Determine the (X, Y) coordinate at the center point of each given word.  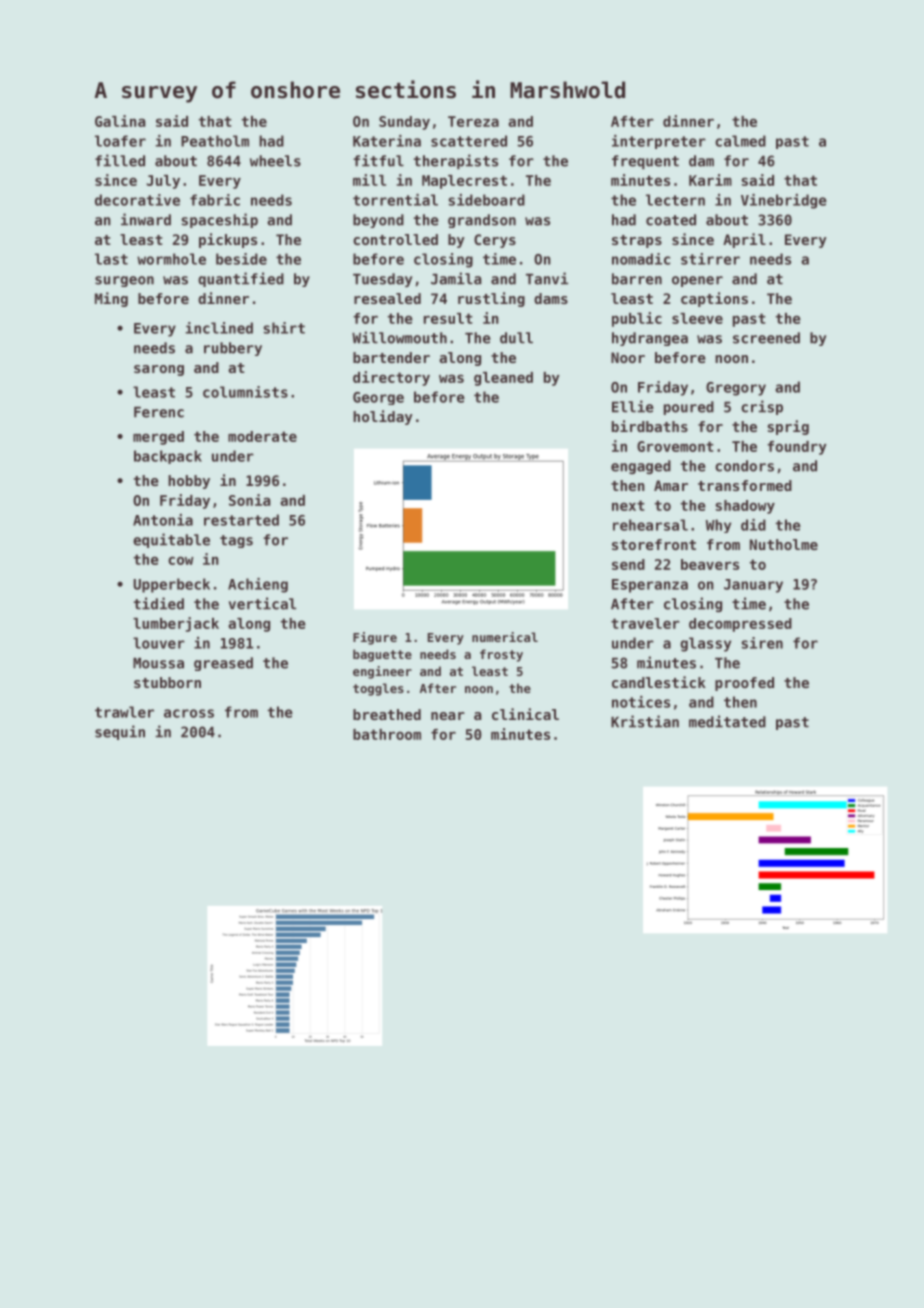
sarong (159, 370)
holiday (383, 417)
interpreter (659, 142)
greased (223, 664)
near (448, 716)
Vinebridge (784, 201)
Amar (671, 485)
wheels (275, 161)
